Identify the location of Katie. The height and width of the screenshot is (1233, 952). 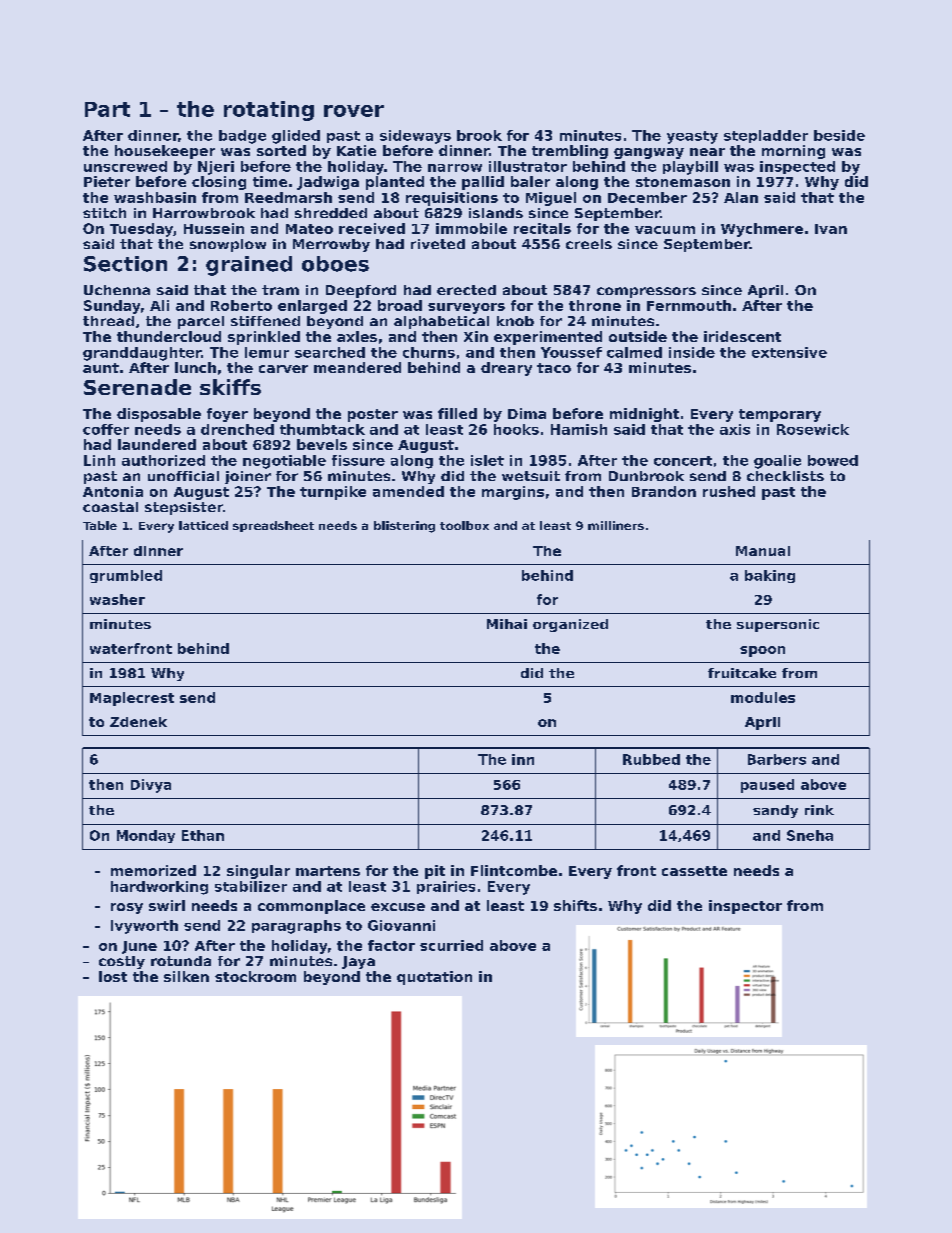
(356, 150).
